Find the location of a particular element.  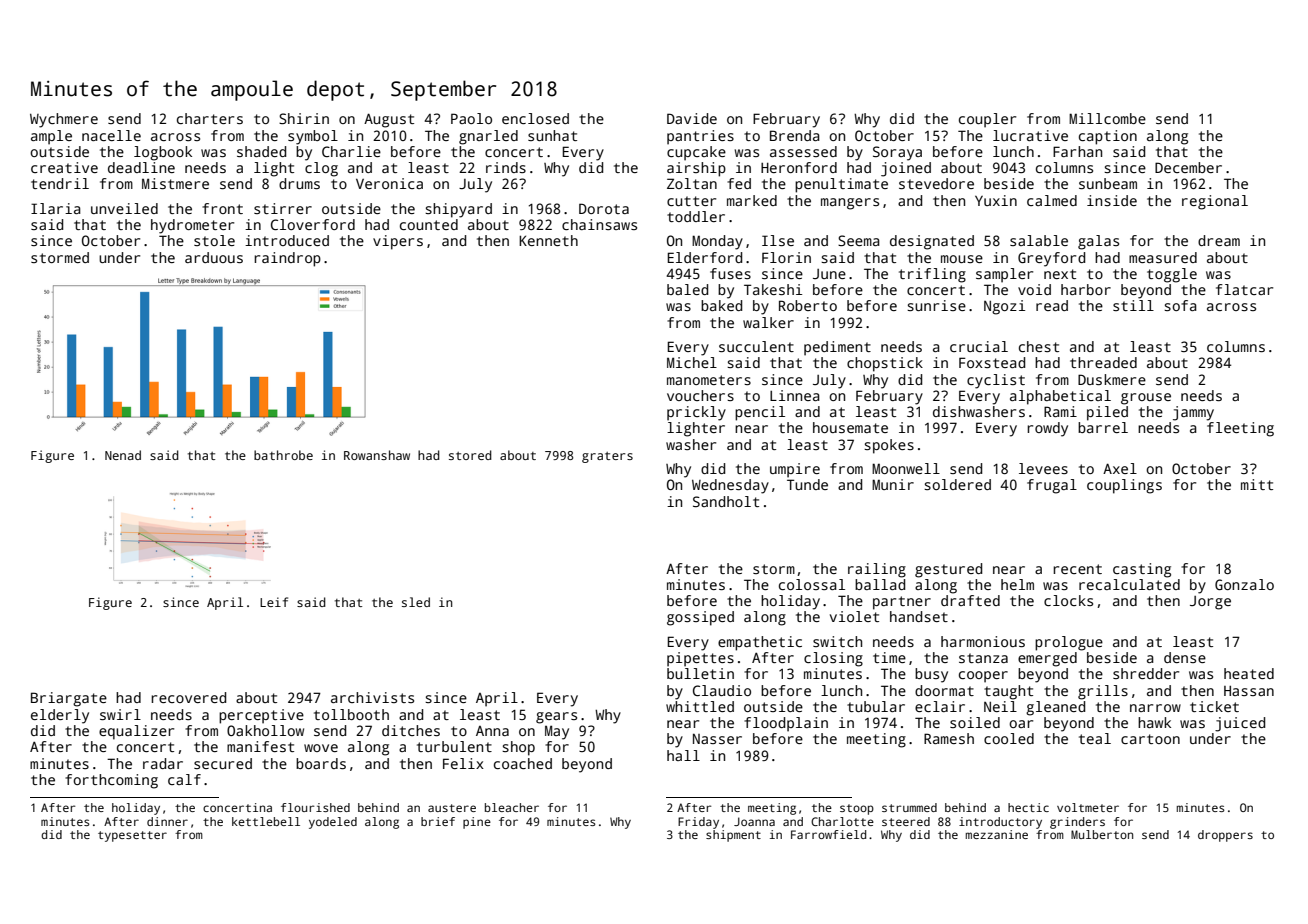

yodeled is located at coordinates (333, 823).
